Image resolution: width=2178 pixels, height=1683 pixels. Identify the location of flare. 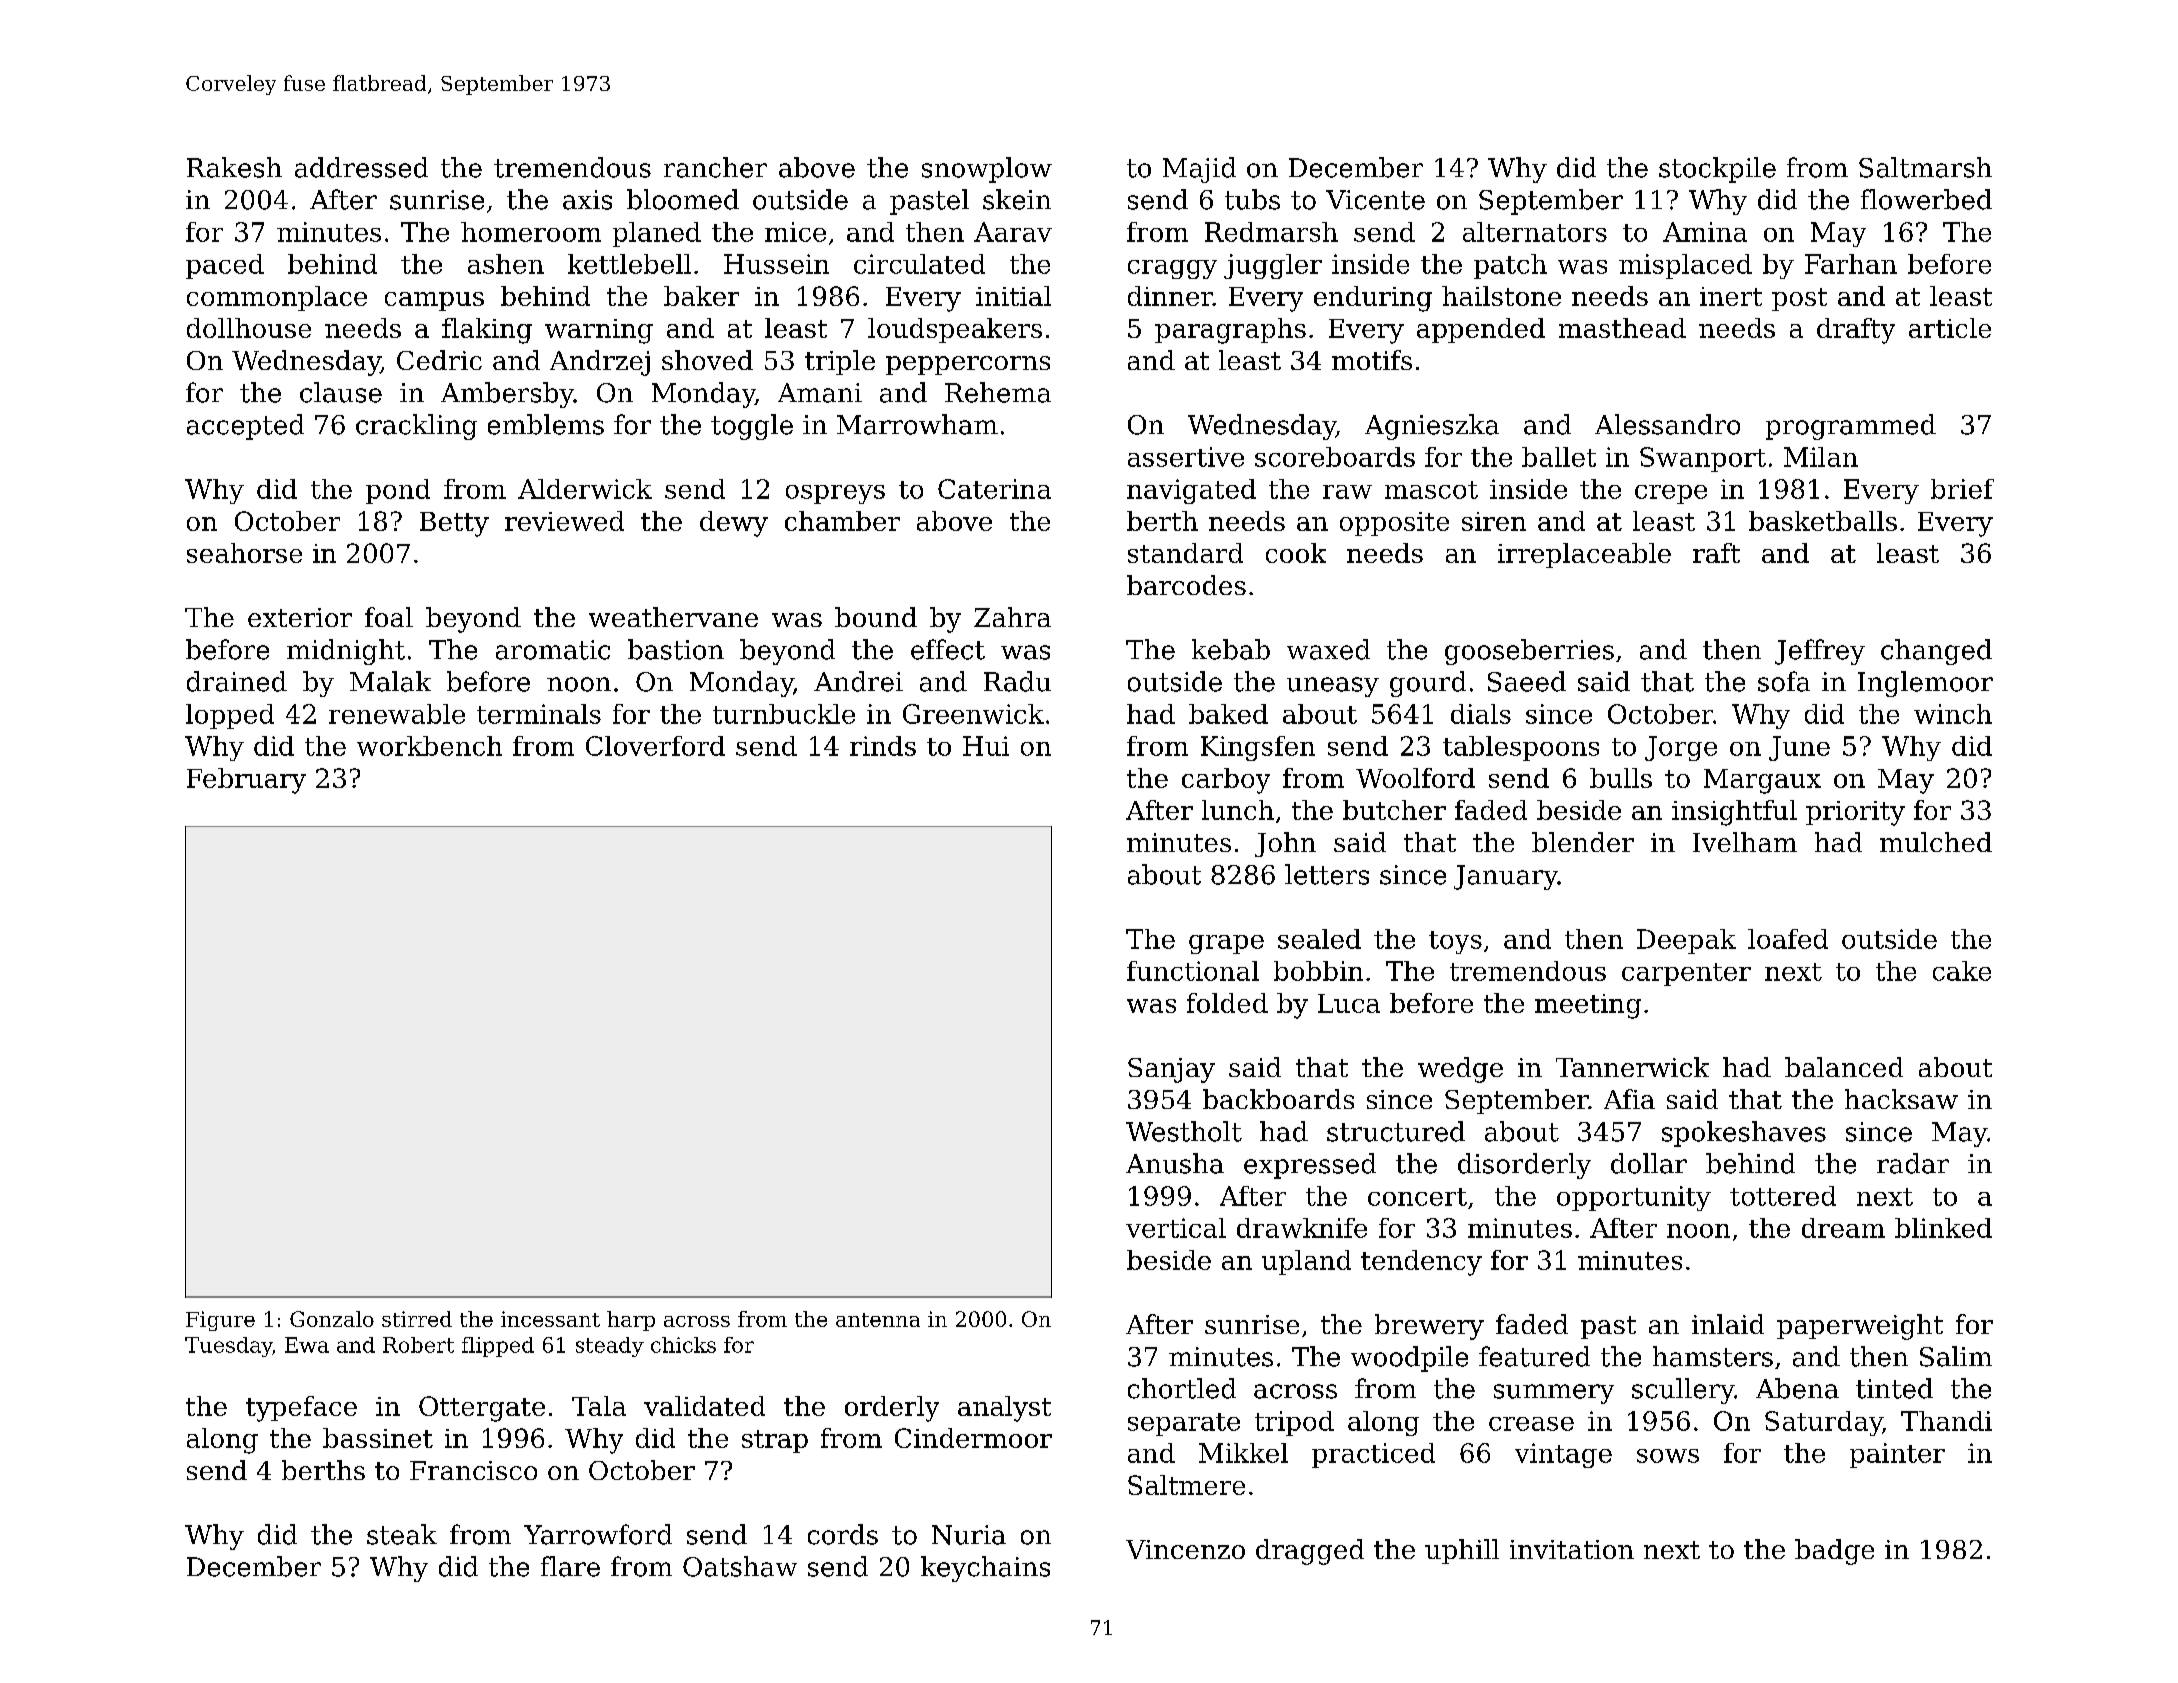
(570, 1566).
